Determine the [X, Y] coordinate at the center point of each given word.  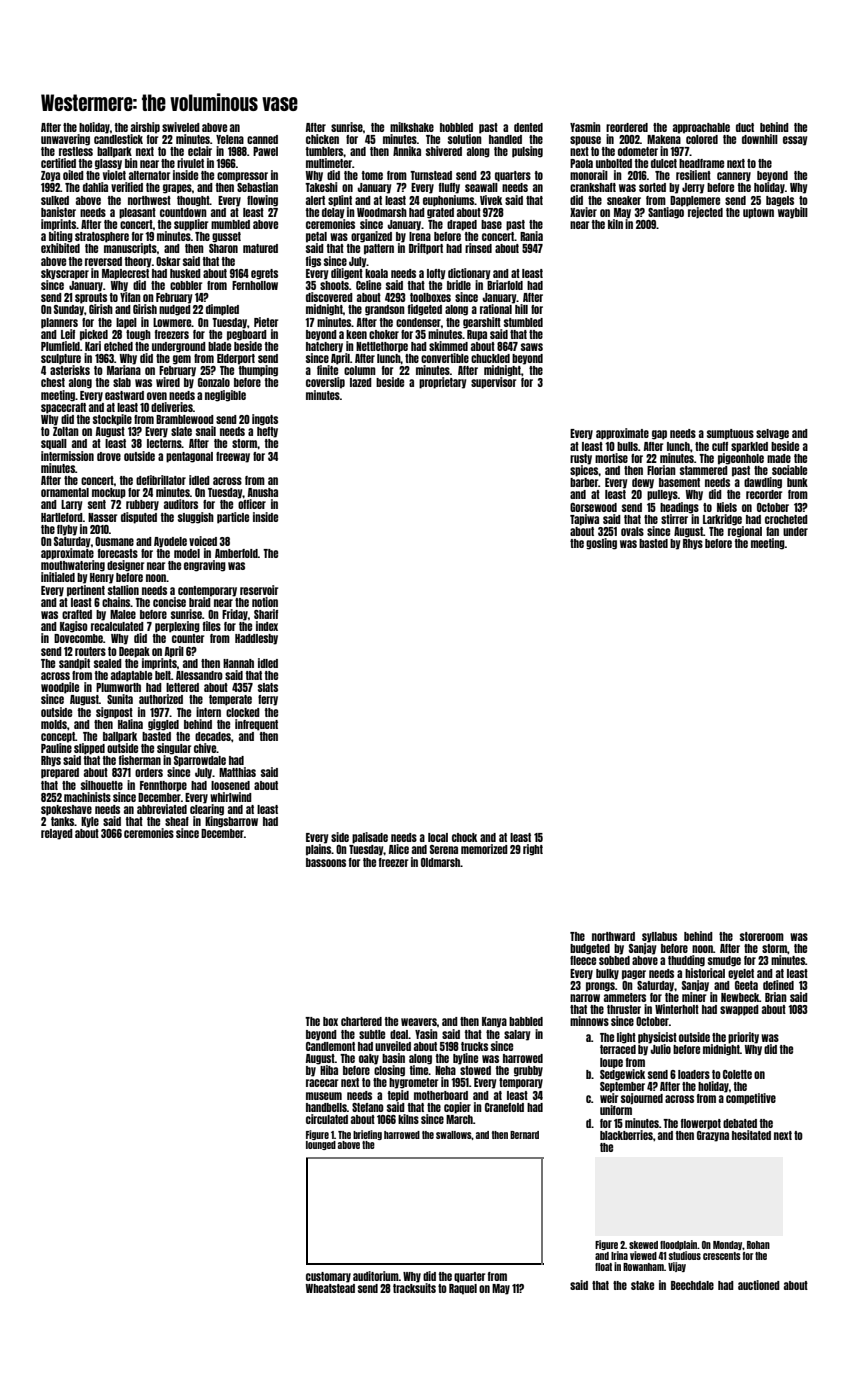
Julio [661, 1049]
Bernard [524, 1135]
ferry [268, 700]
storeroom [762, 936]
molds [54, 724]
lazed [361, 382]
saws [532, 347]
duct [745, 127]
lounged [321, 1145]
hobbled [456, 127]
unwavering [65, 140]
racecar [322, 1083]
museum [324, 1096]
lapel [126, 323]
